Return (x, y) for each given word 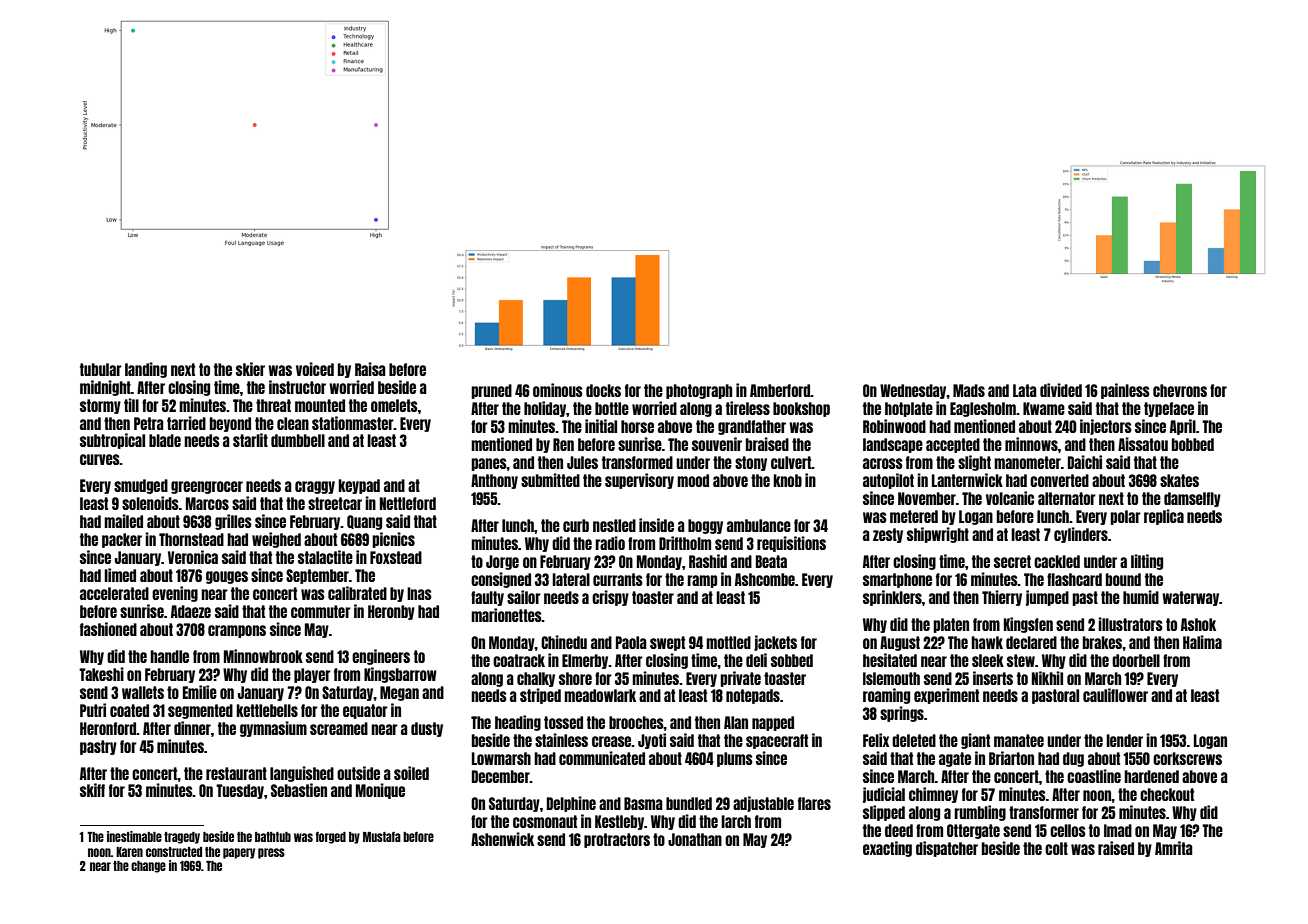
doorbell (1136, 660)
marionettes (506, 615)
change (148, 867)
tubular (101, 369)
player (312, 675)
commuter (321, 611)
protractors (617, 840)
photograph (699, 391)
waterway (1190, 598)
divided (1061, 390)
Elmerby (585, 661)
